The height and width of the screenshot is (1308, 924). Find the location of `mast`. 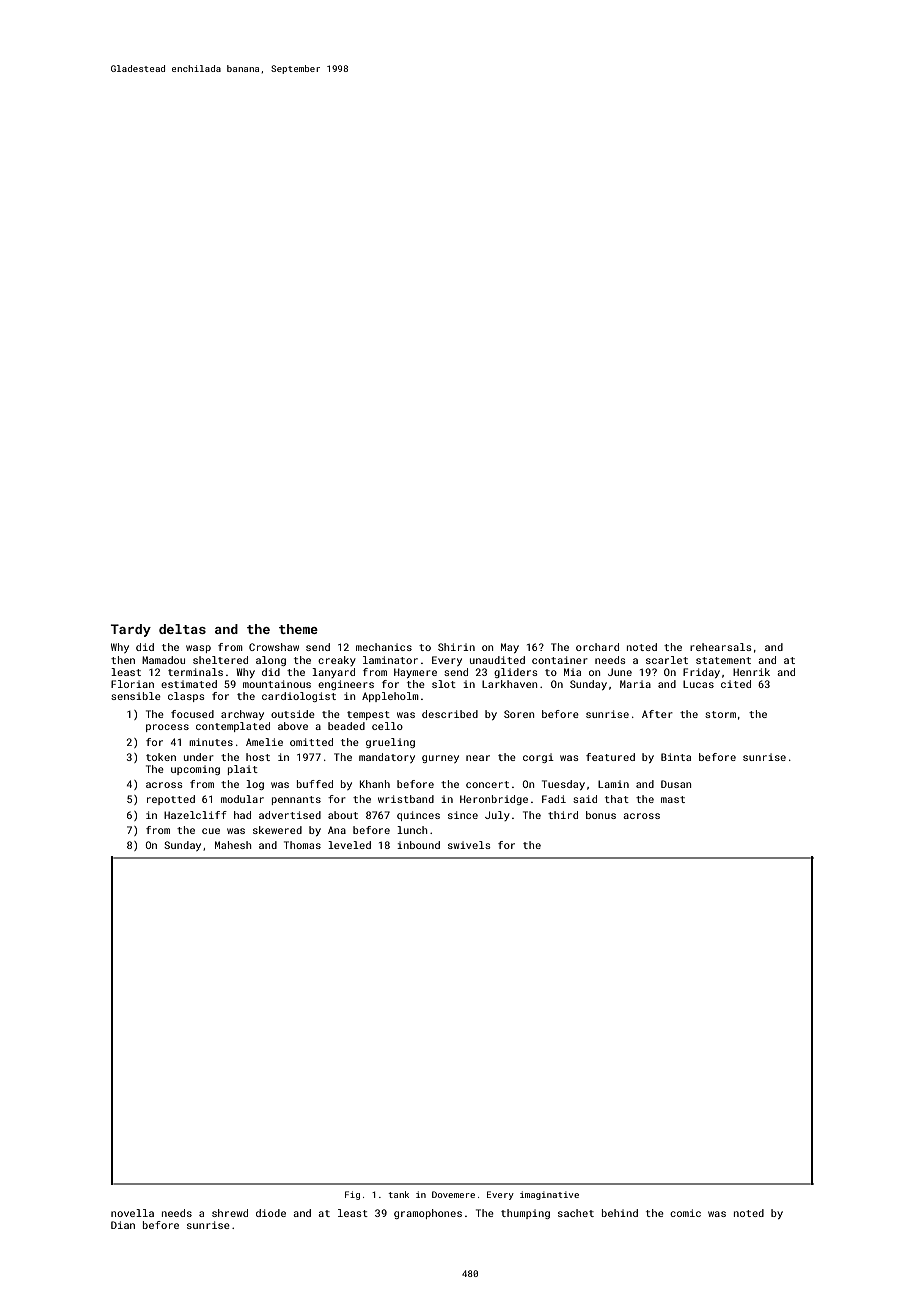

mast is located at coordinates (673, 799).
